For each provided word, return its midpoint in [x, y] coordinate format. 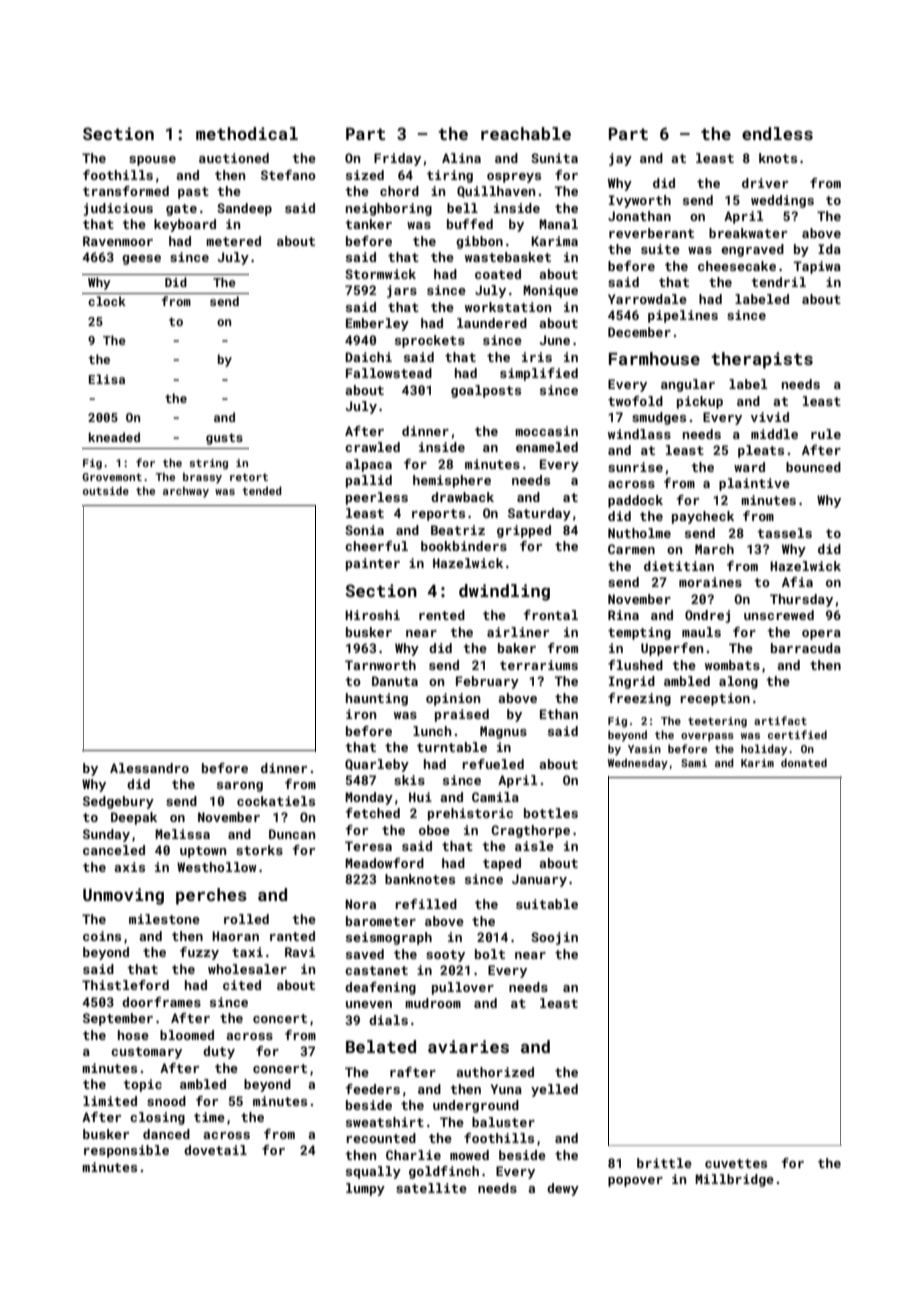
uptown [203, 852]
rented [442, 615]
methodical [247, 133]
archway [186, 492]
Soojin [554, 938]
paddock [635, 501]
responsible [126, 1151]
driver [765, 183]
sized [365, 175]
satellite [431, 1188]
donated [804, 762]
